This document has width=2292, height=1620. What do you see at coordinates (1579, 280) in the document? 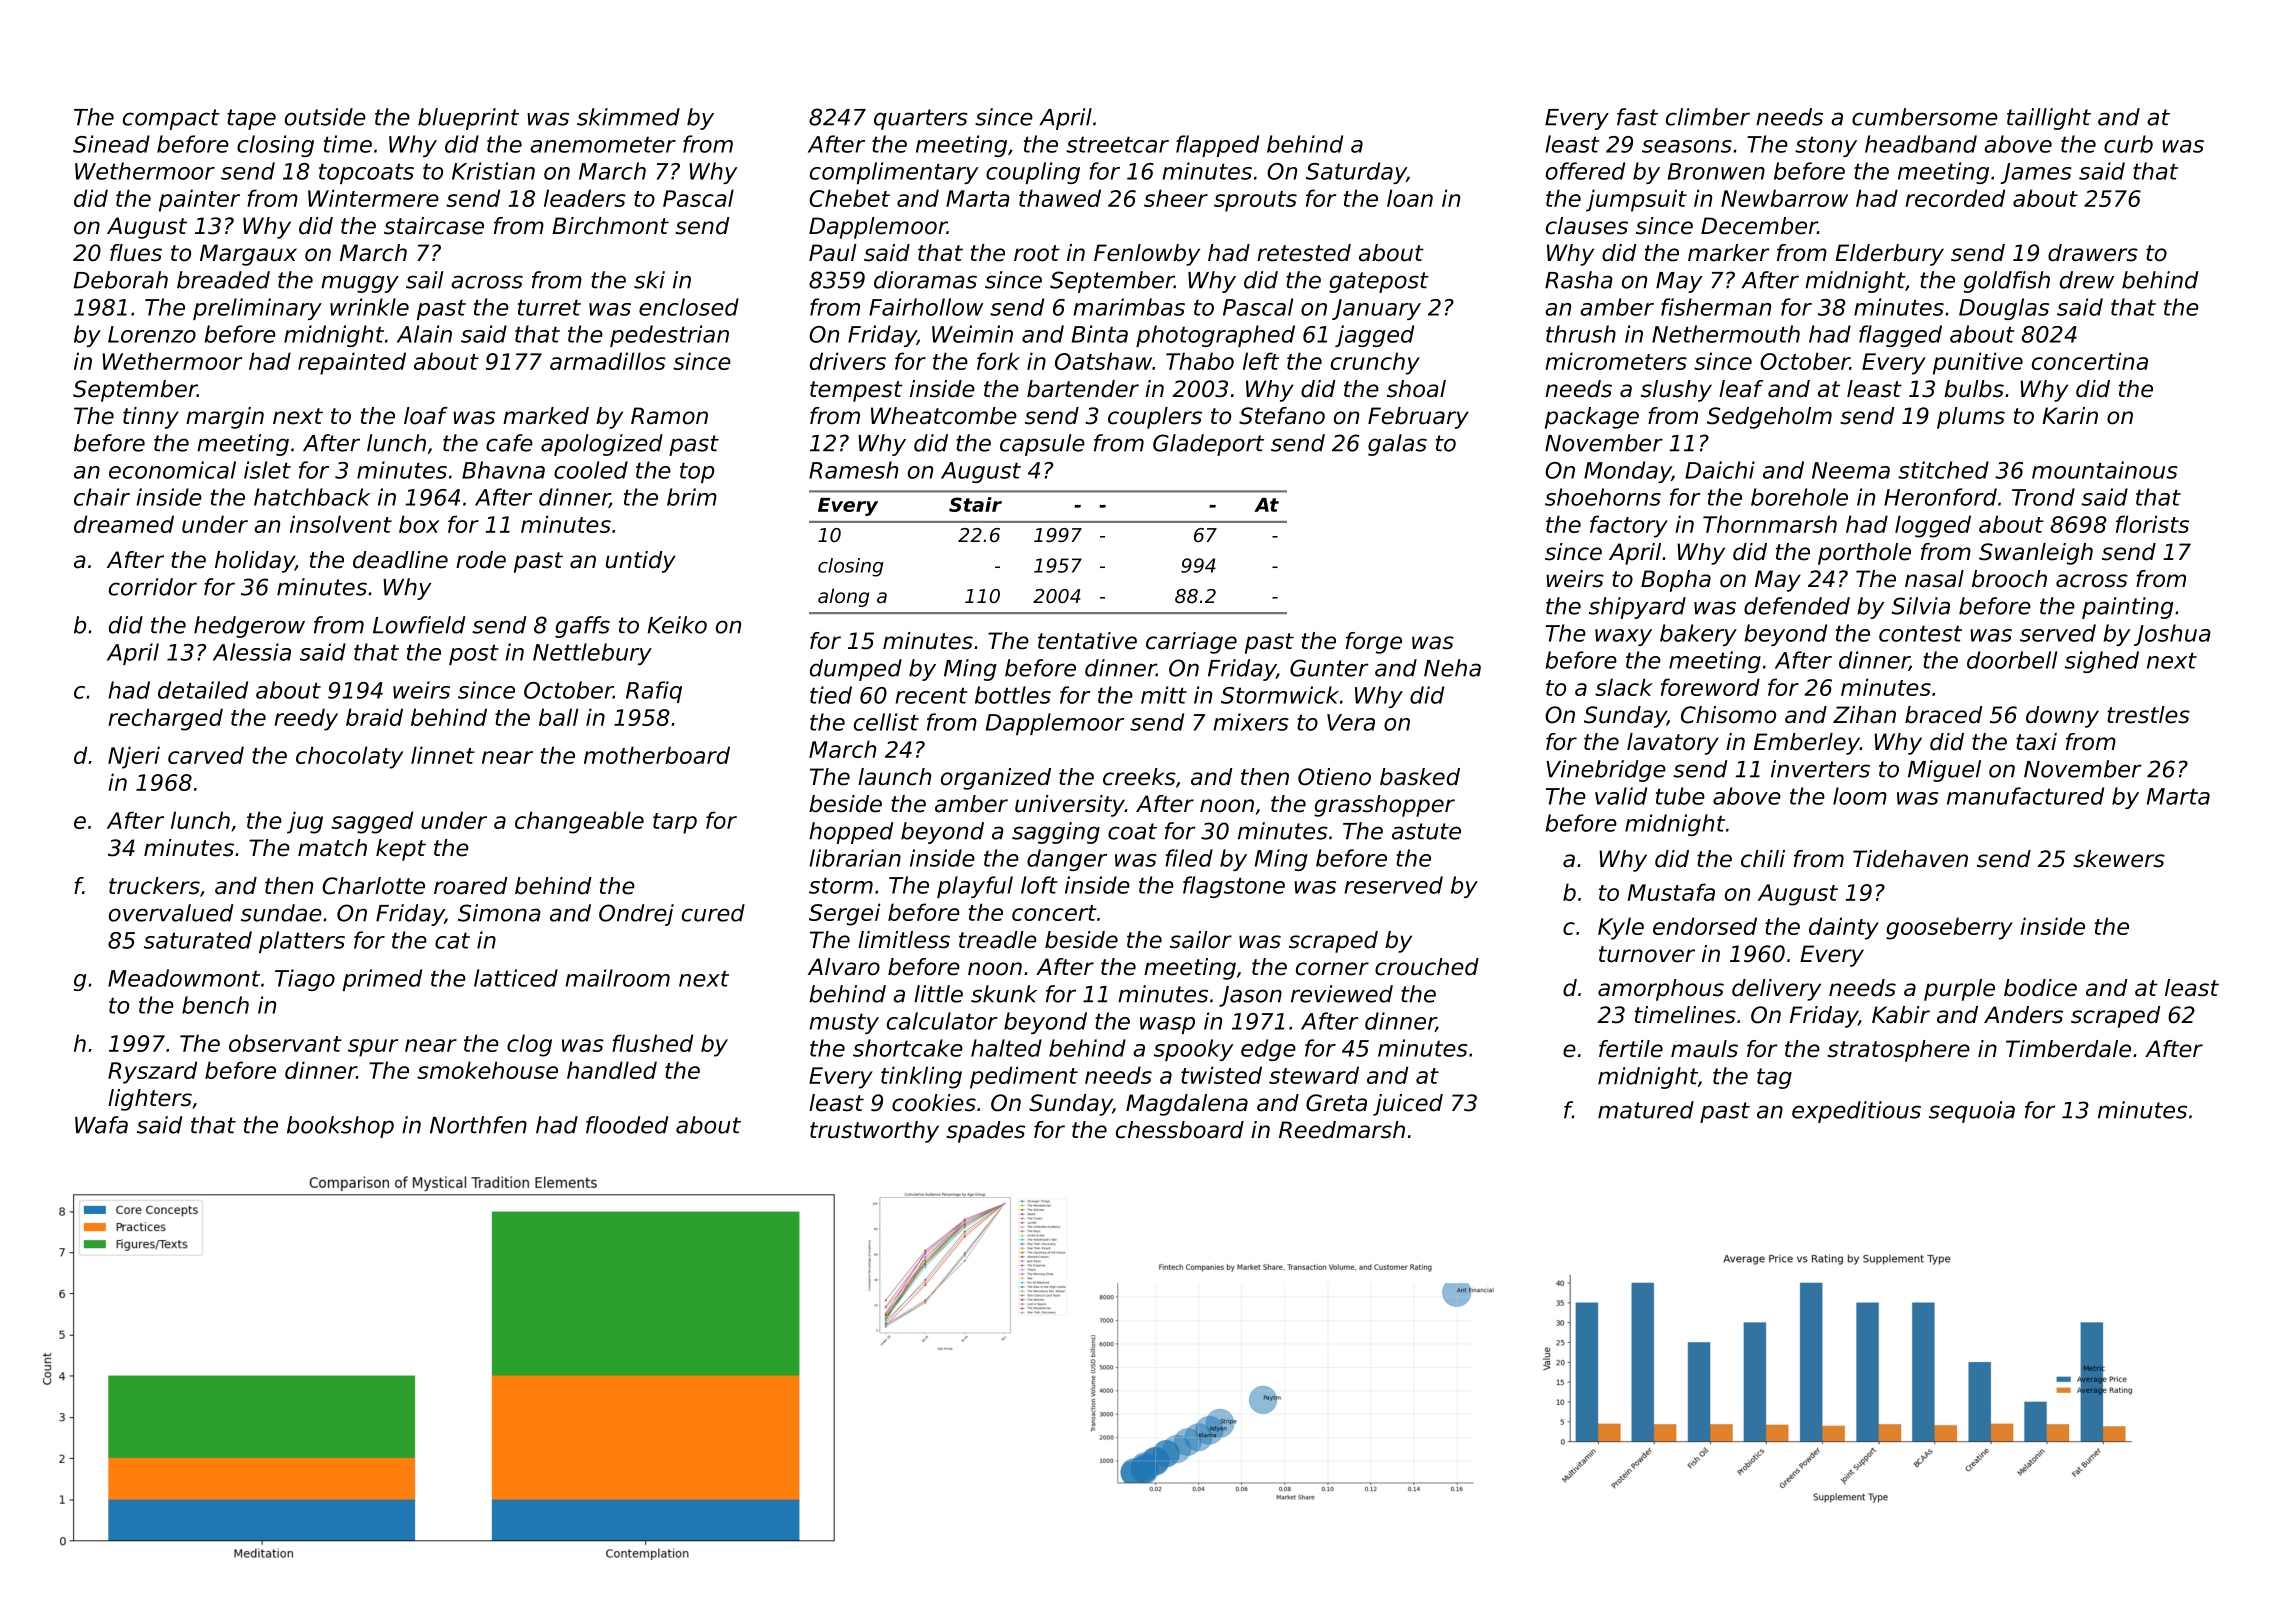
I see `Rasha` at bounding box center [1579, 280].
